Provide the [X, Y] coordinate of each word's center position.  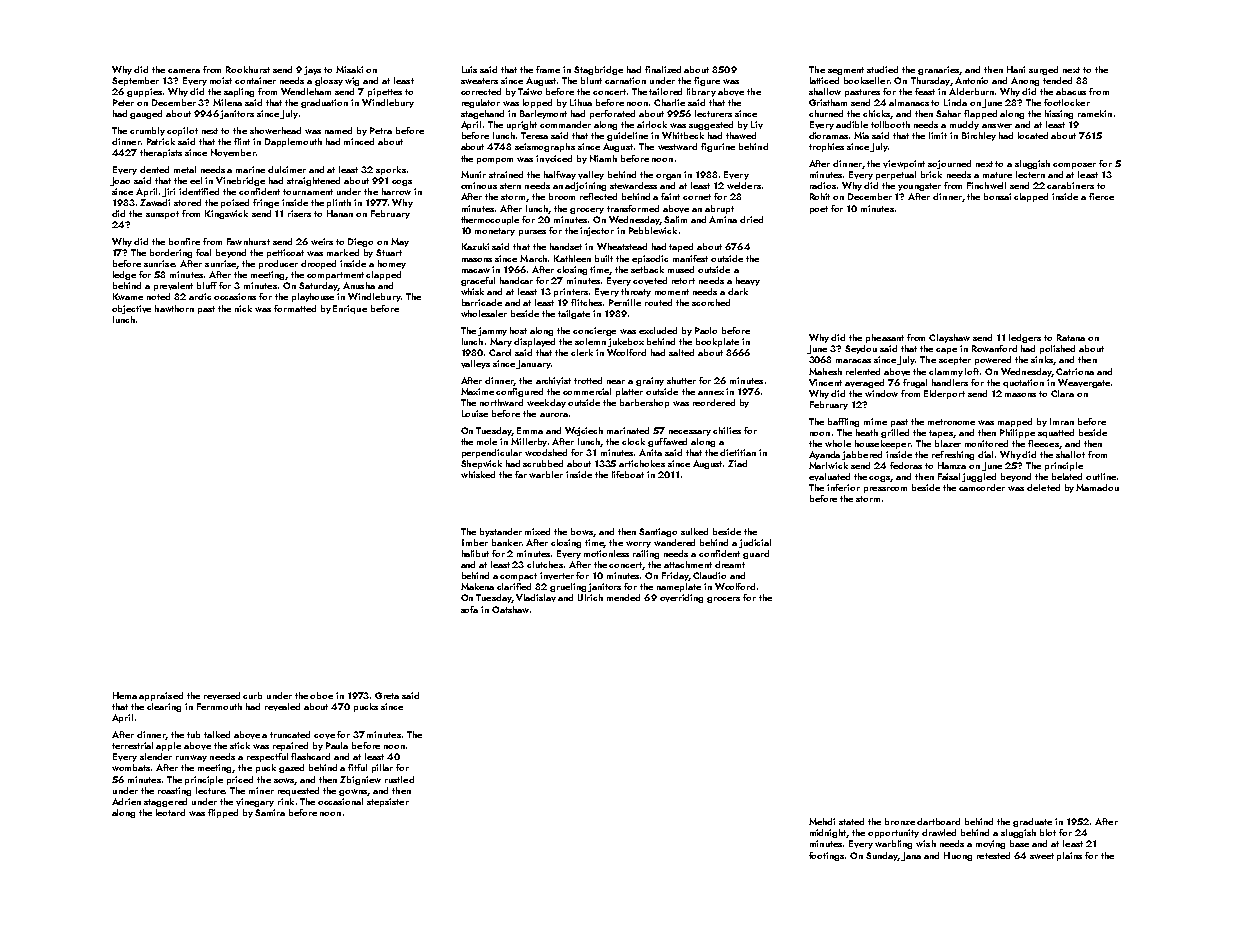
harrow [396, 191]
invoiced [554, 159]
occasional [340, 801]
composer [1074, 166]
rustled [399, 779]
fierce [1101, 196]
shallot [1070, 454]
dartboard [938, 821]
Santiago [658, 532]
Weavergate [1084, 383]
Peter [123, 102]
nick [243, 308]
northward [501, 402]
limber [475, 542]
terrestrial [132, 745]
